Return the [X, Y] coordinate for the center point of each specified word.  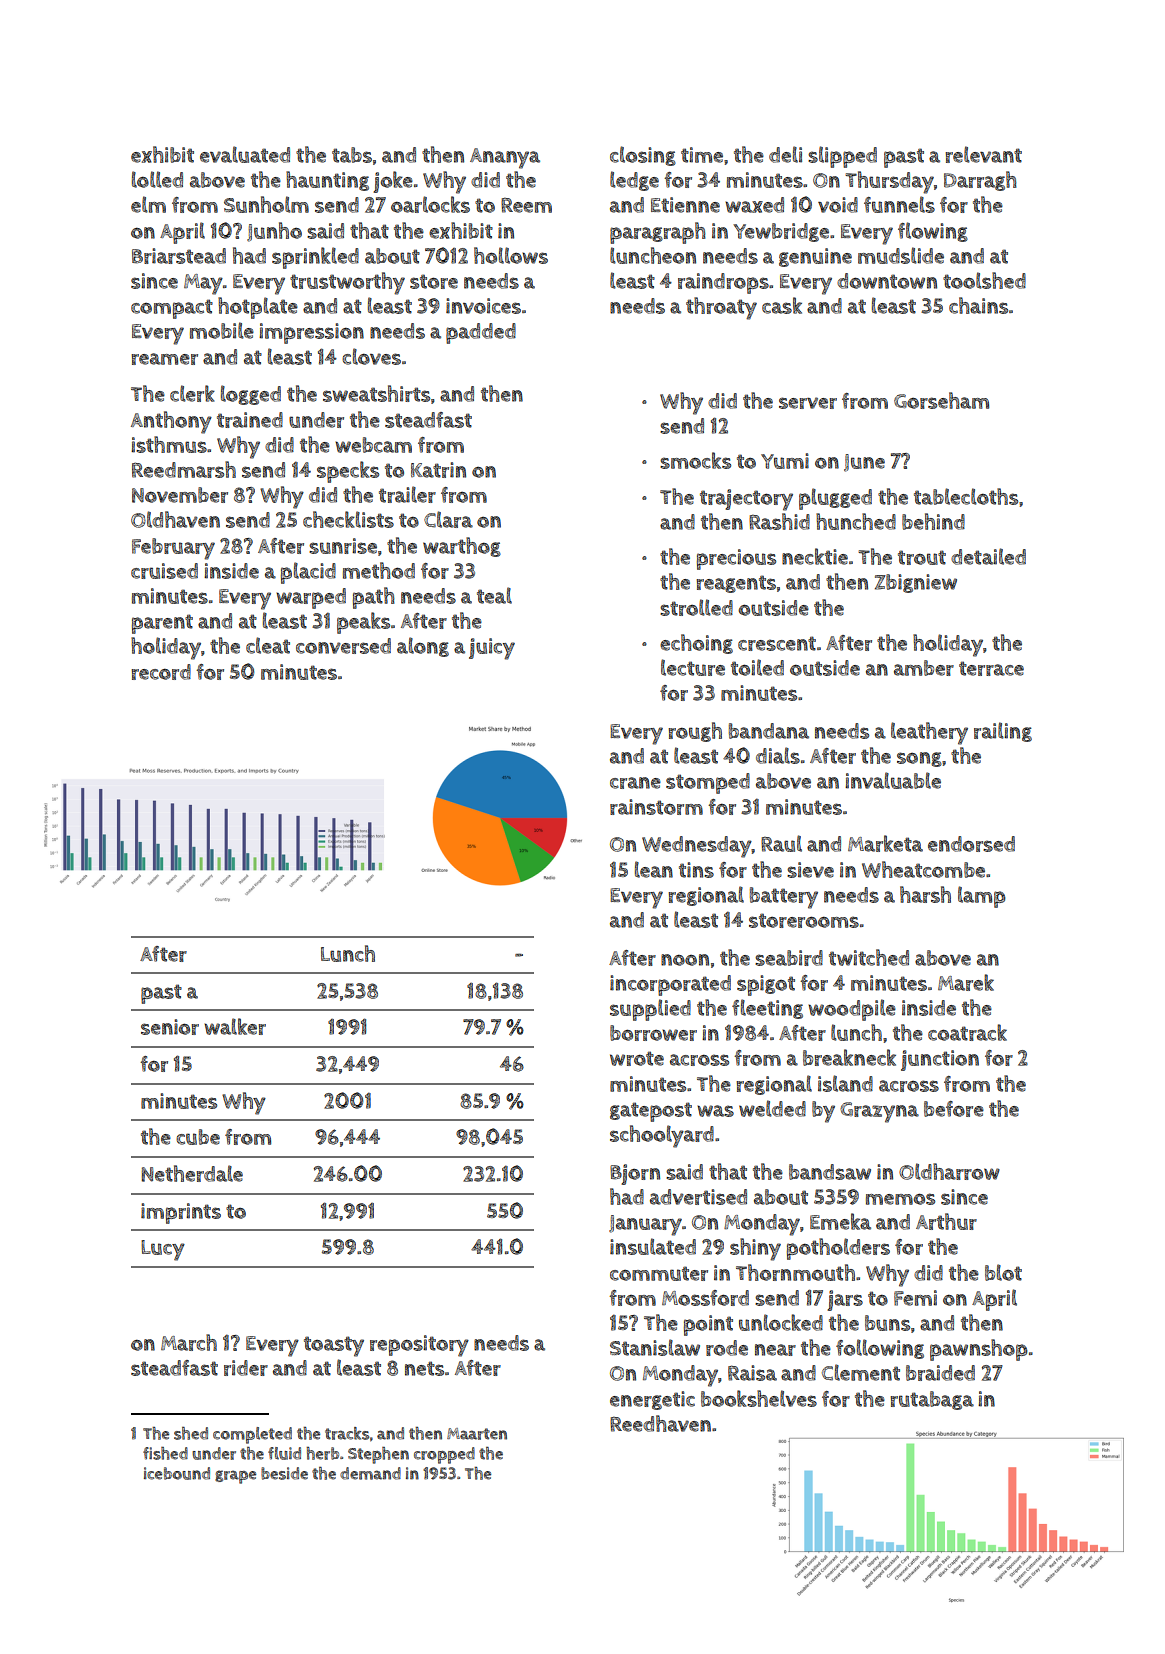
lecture [693, 667]
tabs [352, 155]
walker [235, 1026]
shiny [755, 1249]
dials [778, 755]
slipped [842, 157]
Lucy [163, 1250]
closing [643, 156]
